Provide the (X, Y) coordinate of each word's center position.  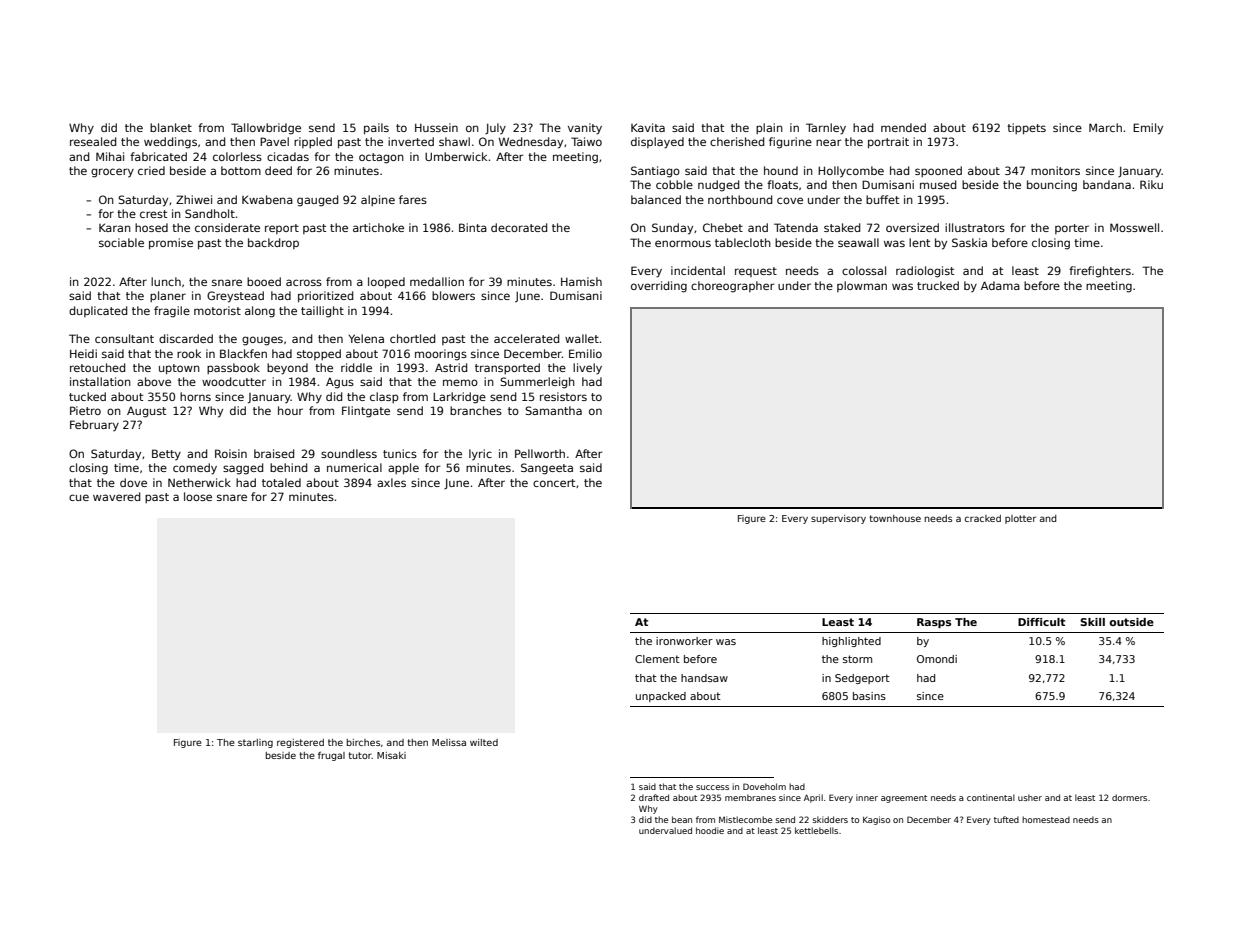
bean (682, 819)
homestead (1046, 819)
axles (391, 482)
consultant (124, 338)
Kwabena (267, 199)
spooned (938, 171)
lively (587, 369)
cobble (674, 184)
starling (255, 743)
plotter (1020, 519)
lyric (480, 454)
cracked (983, 518)
